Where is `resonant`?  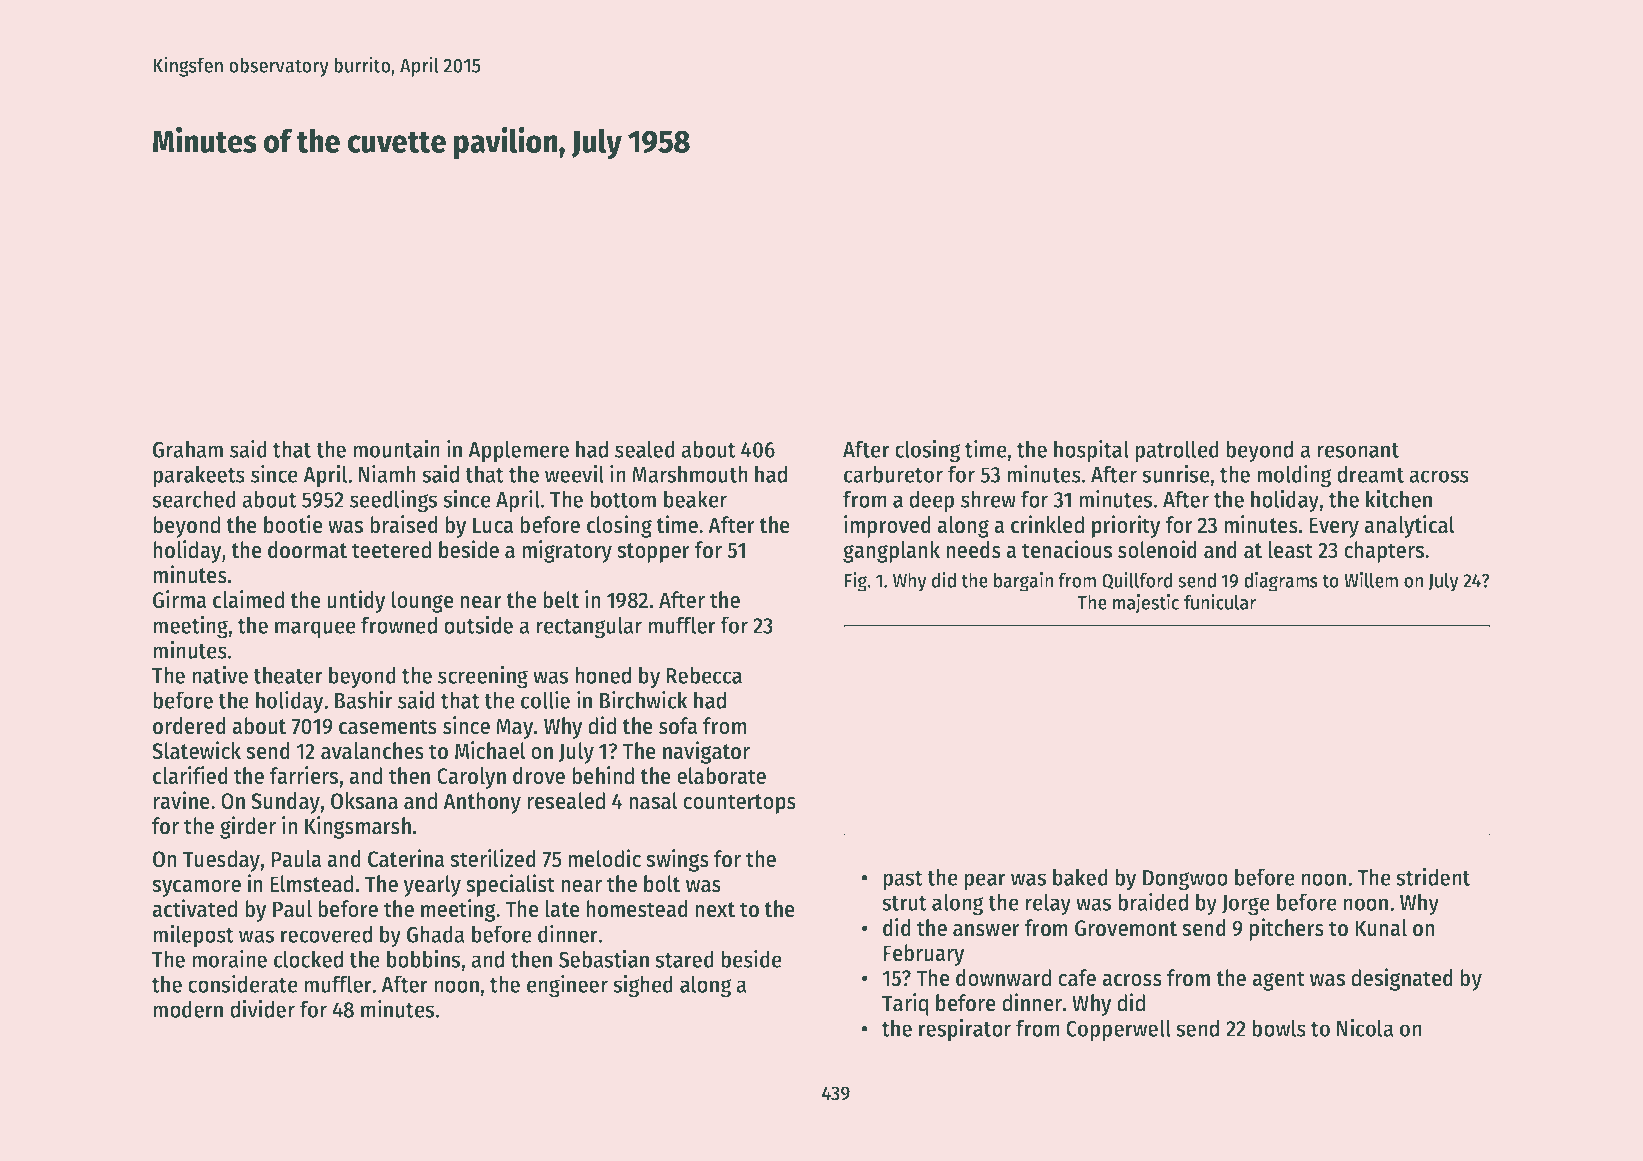 resonant is located at coordinates (1358, 450).
